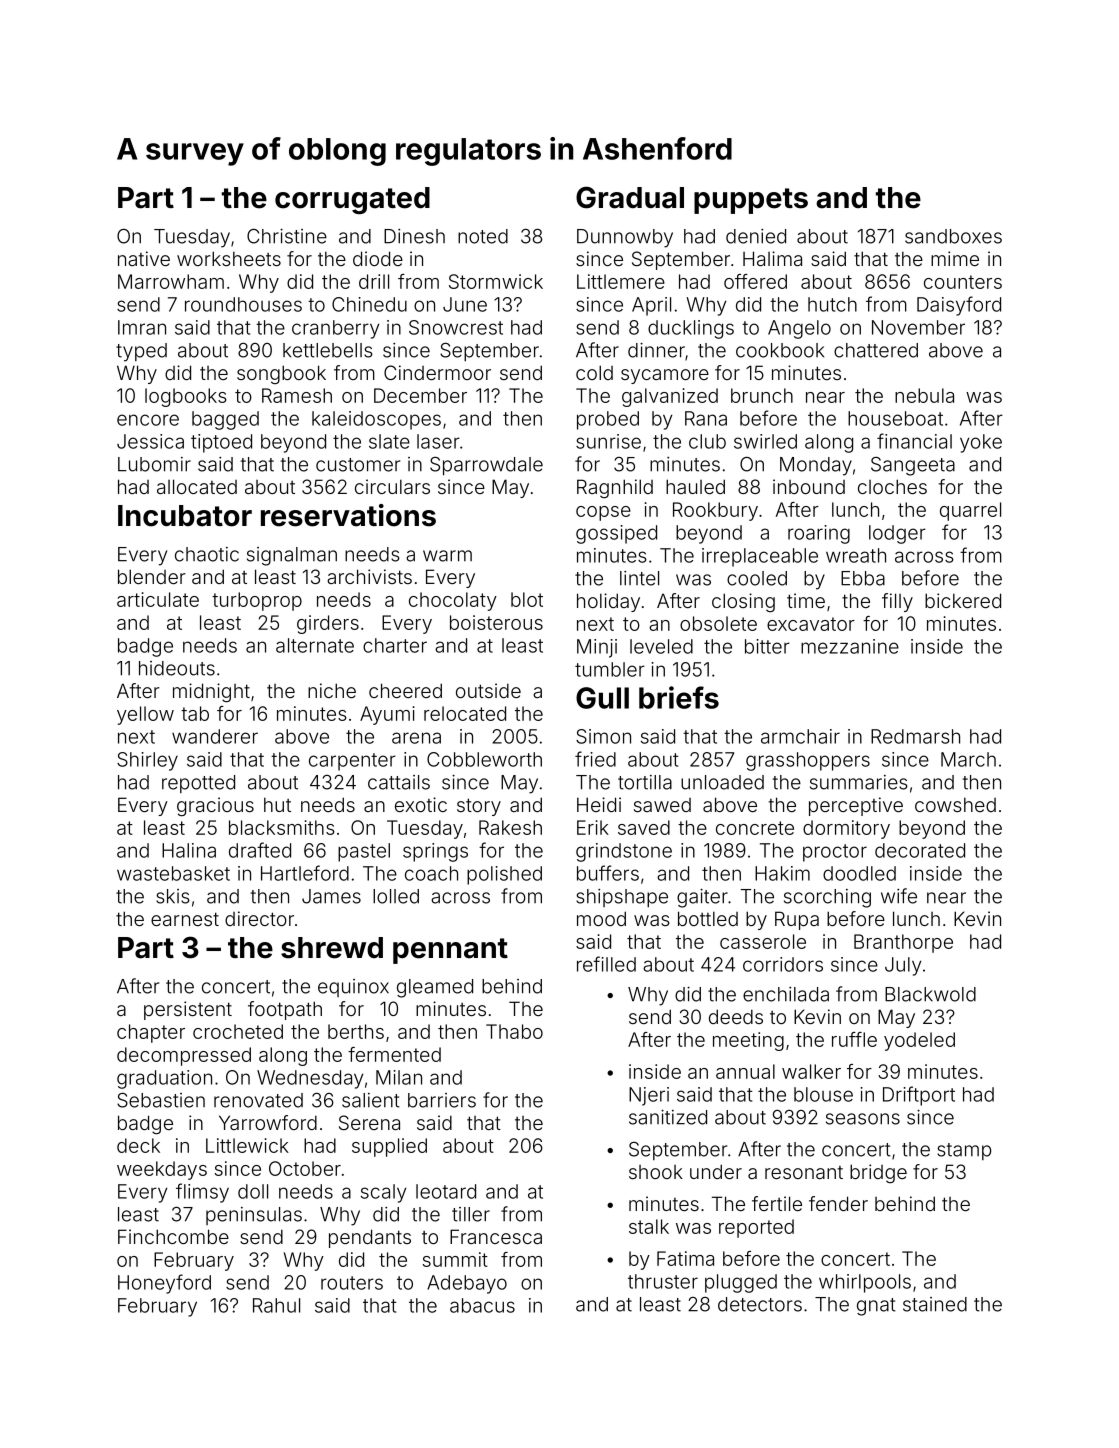 The height and width of the screenshot is (1448, 1119). What do you see at coordinates (953, 236) in the screenshot?
I see `sandboxes` at bounding box center [953, 236].
